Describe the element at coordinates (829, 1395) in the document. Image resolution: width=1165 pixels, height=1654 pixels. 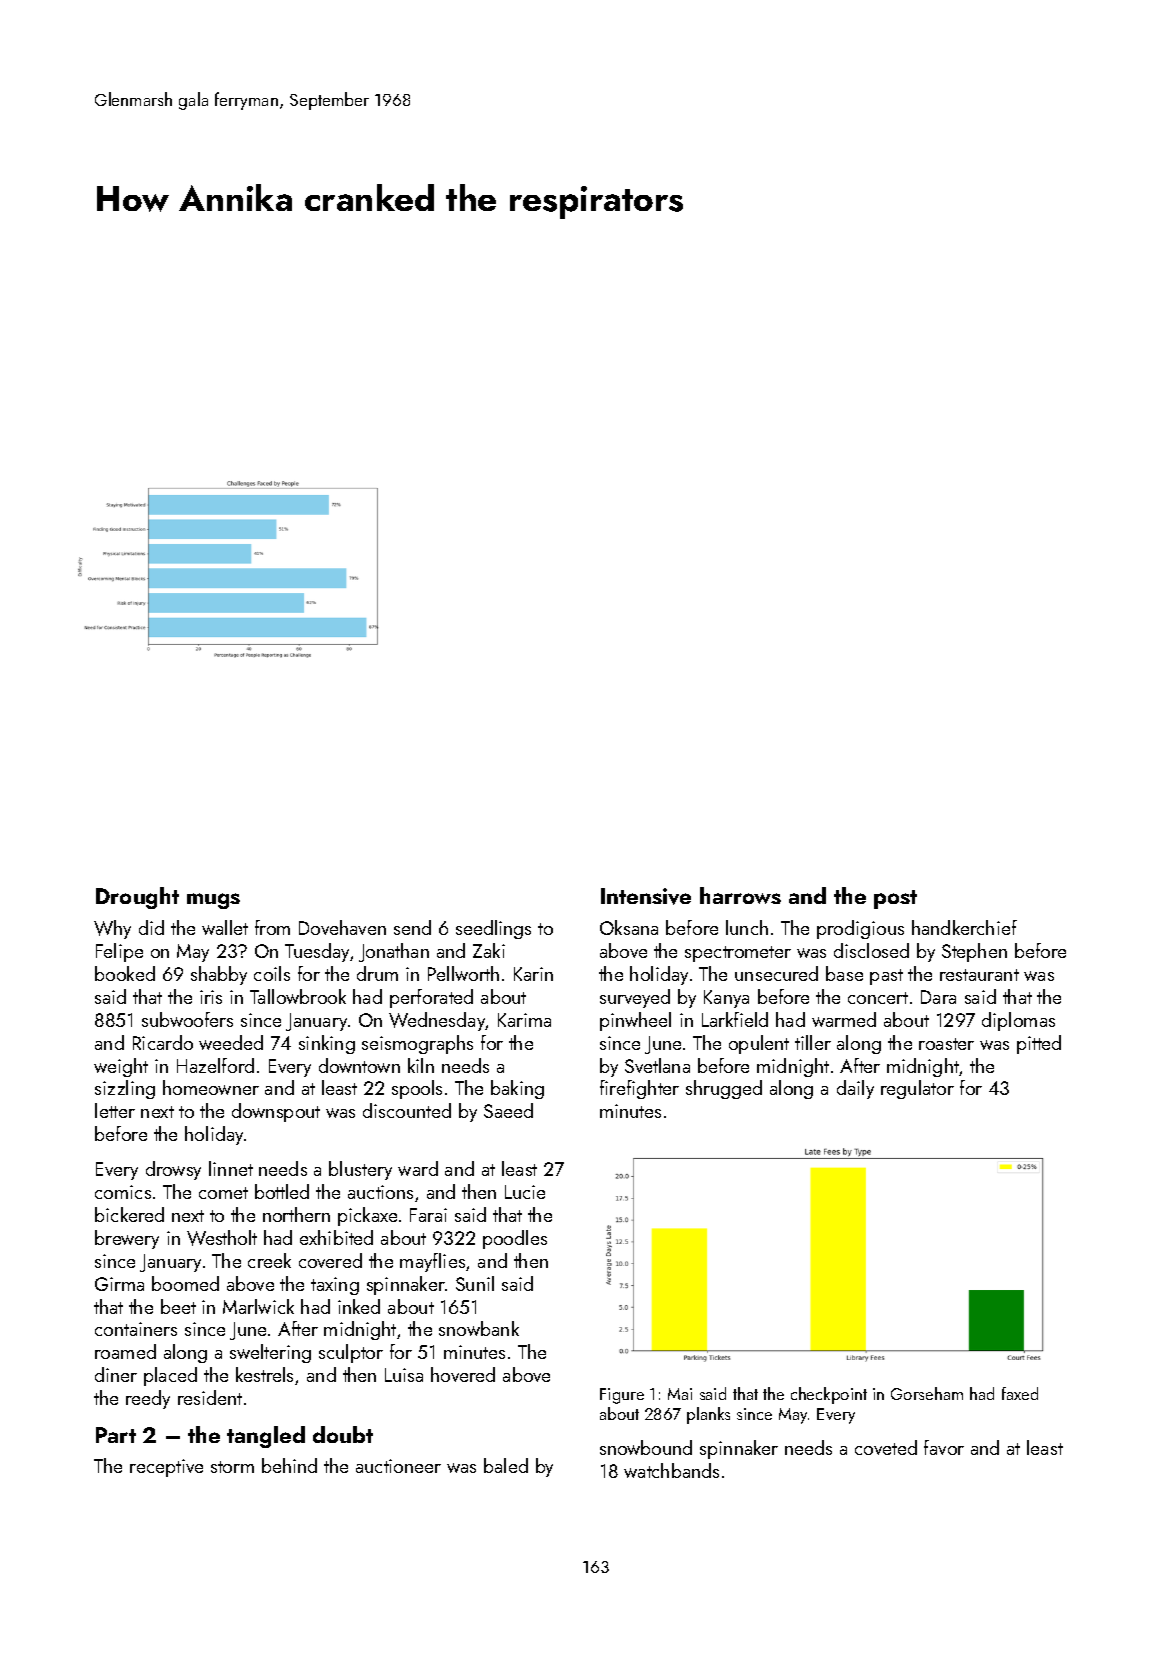
I see `checkpoint` at that location.
